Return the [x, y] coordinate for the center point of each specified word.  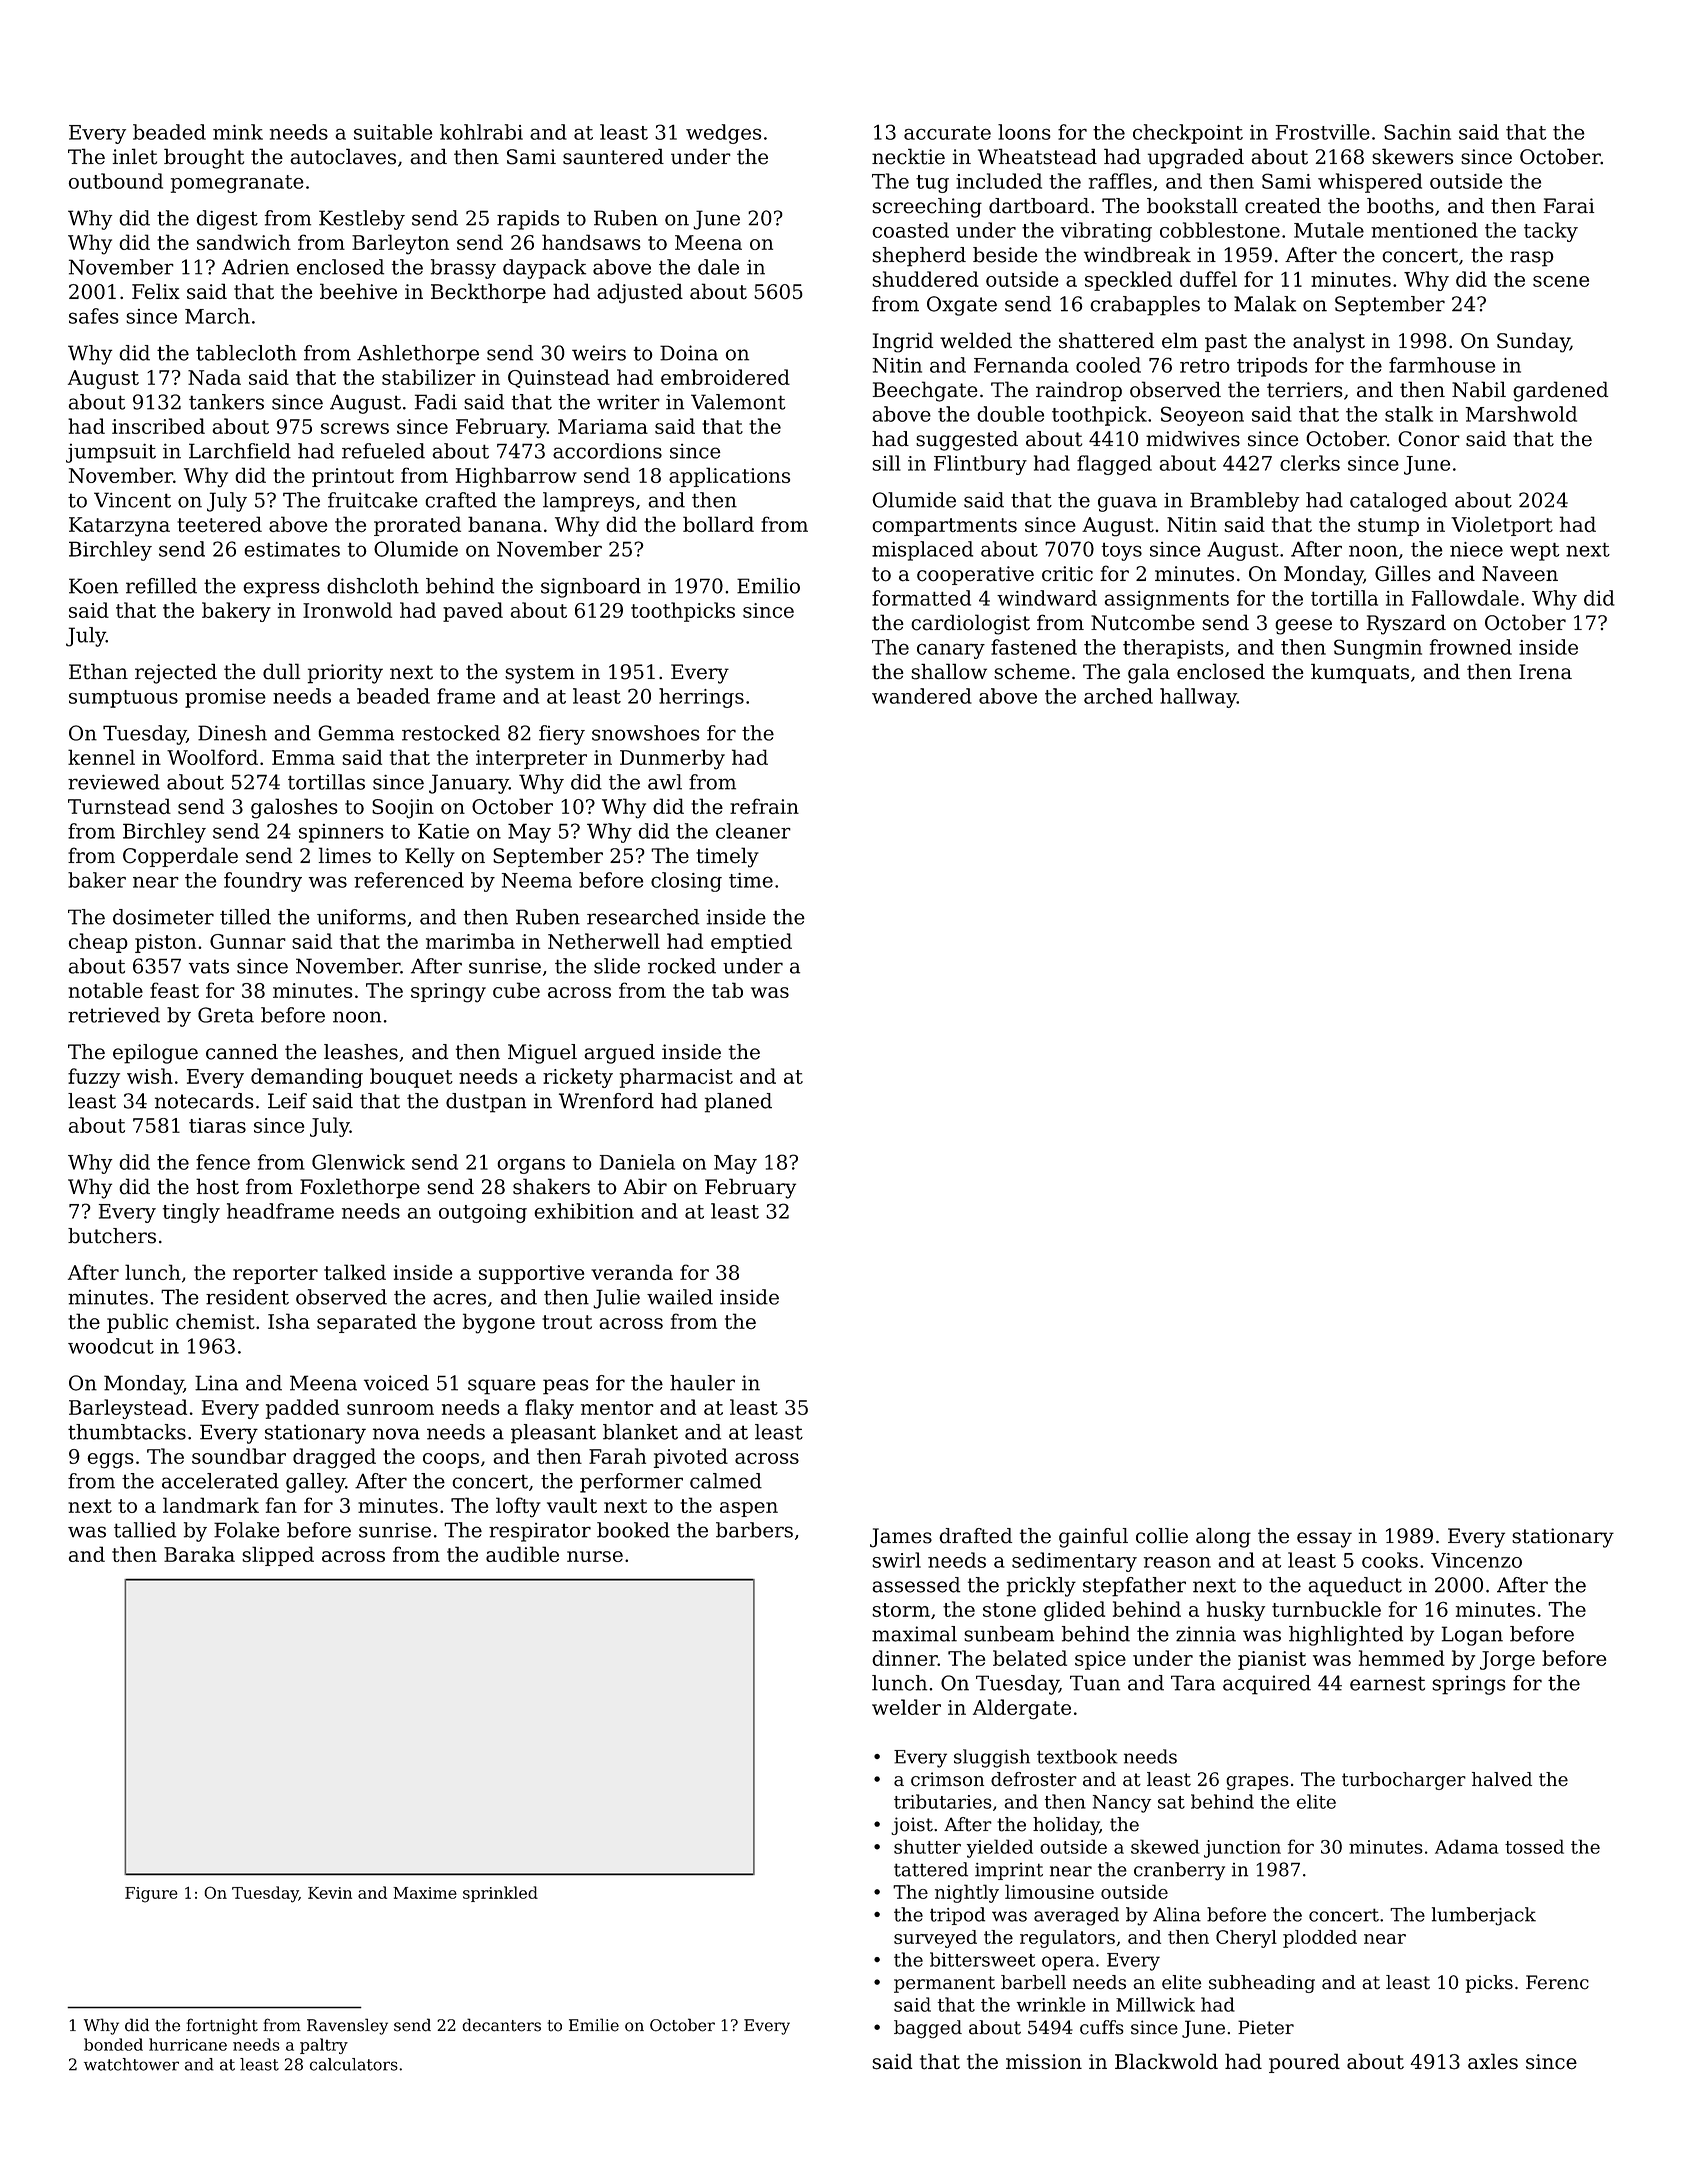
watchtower [131, 2064]
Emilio [768, 586]
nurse [595, 1556]
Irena [1545, 672]
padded [302, 1409]
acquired [1267, 1685]
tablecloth [246, 353]
